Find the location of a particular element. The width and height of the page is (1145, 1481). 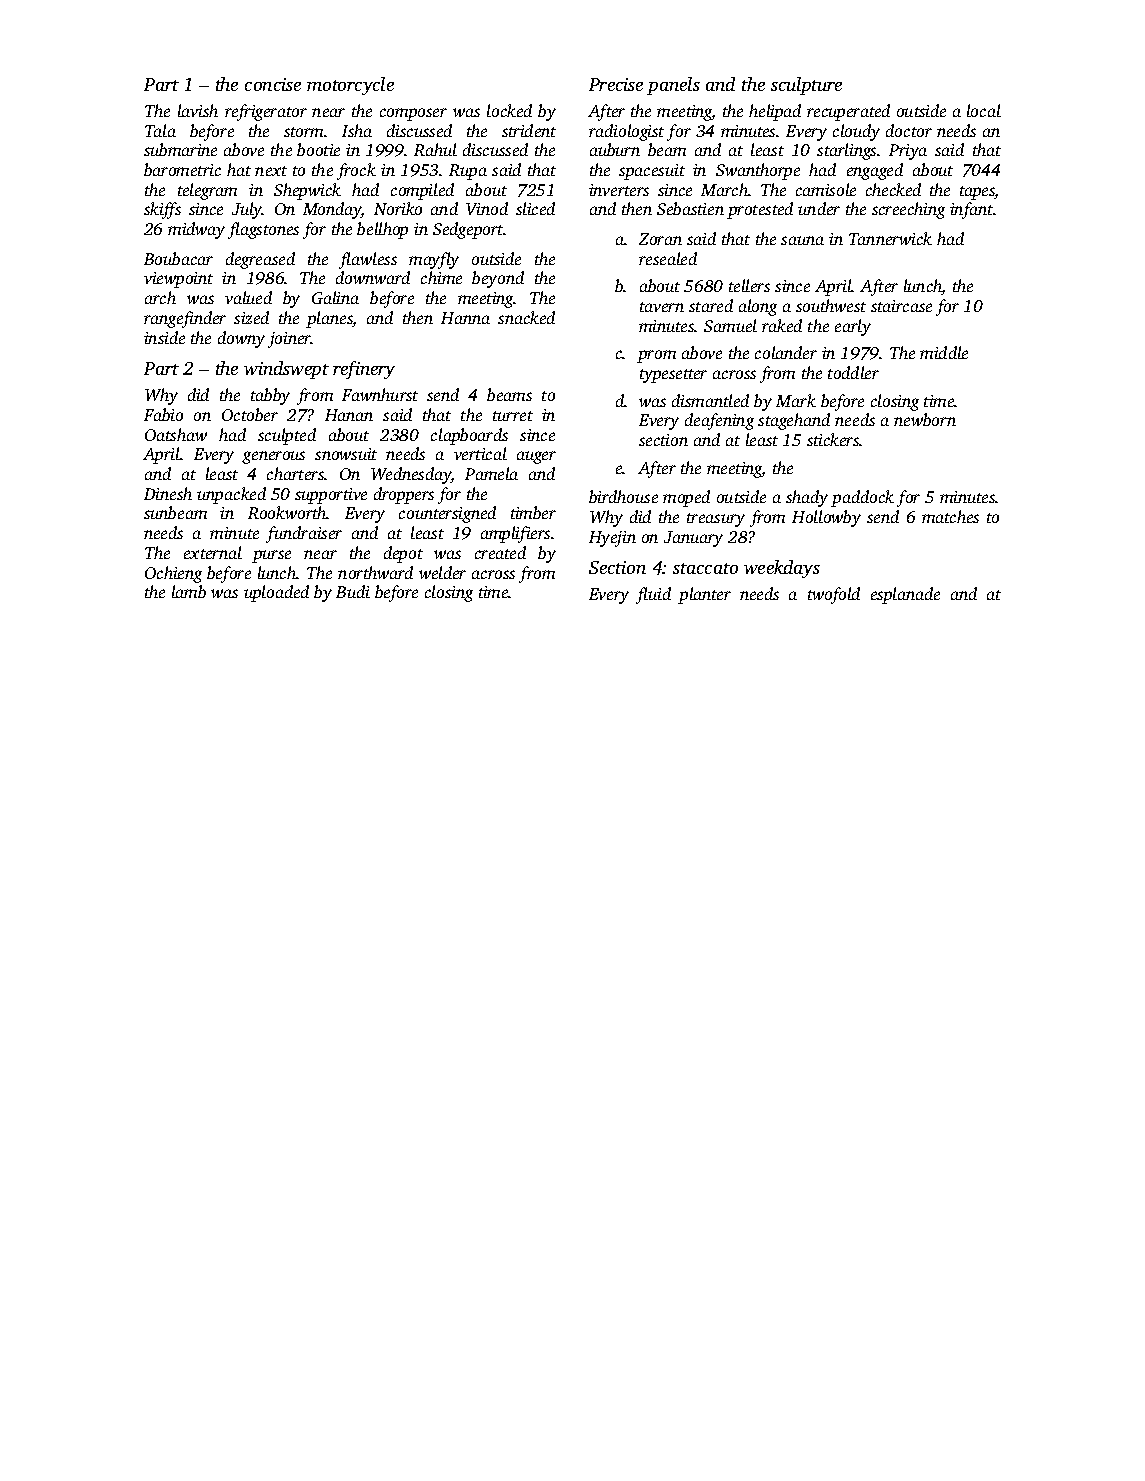

Hyejin is located at coordinates (612, 539).
